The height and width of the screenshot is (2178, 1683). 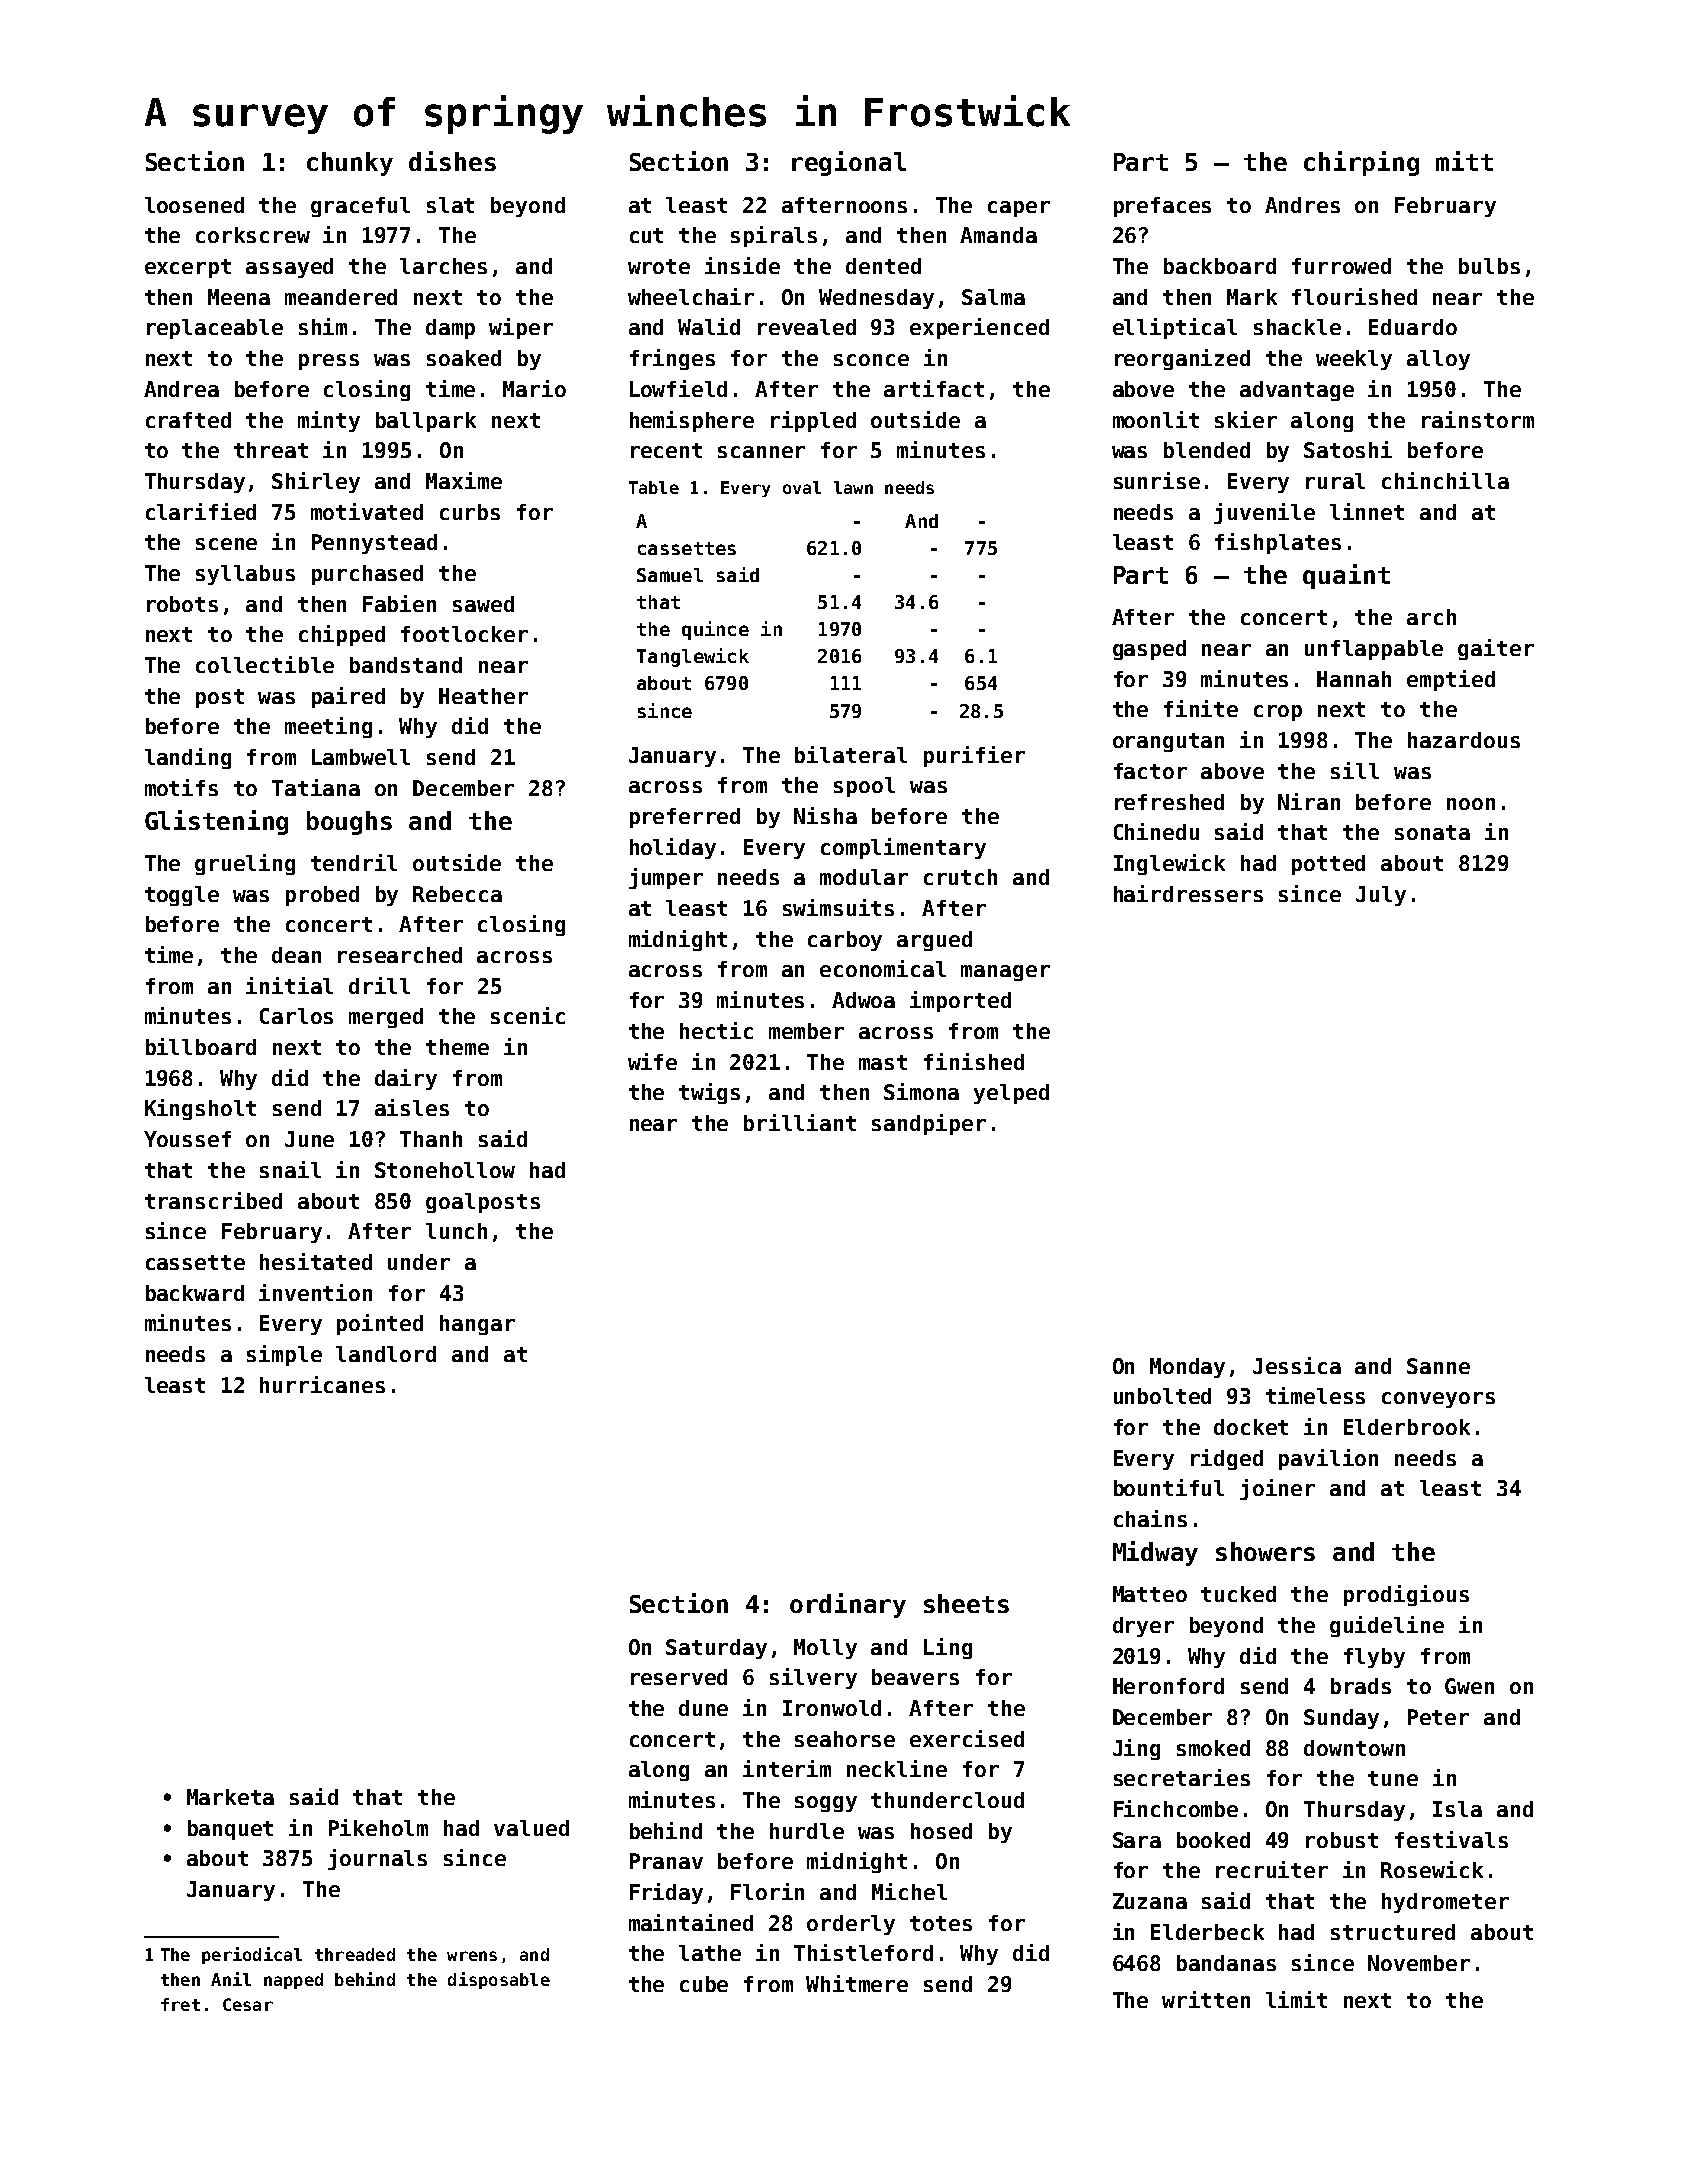 What do you see at coordinates (248, 2004) in the screenshot?
I see `Cesar` at bounding box center [248, 2004].
